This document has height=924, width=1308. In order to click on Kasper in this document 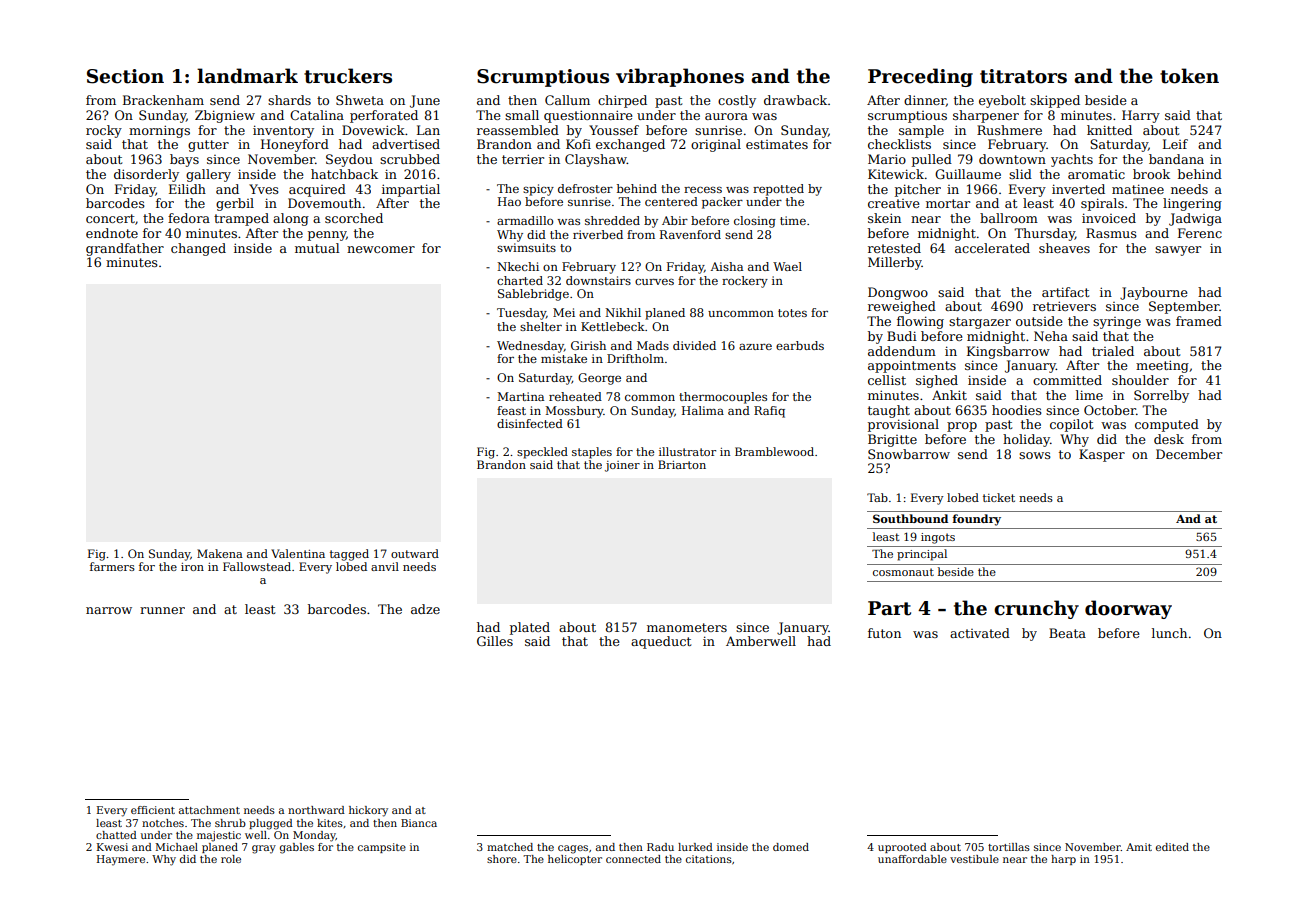, I will do `click(1102, 455)`.
